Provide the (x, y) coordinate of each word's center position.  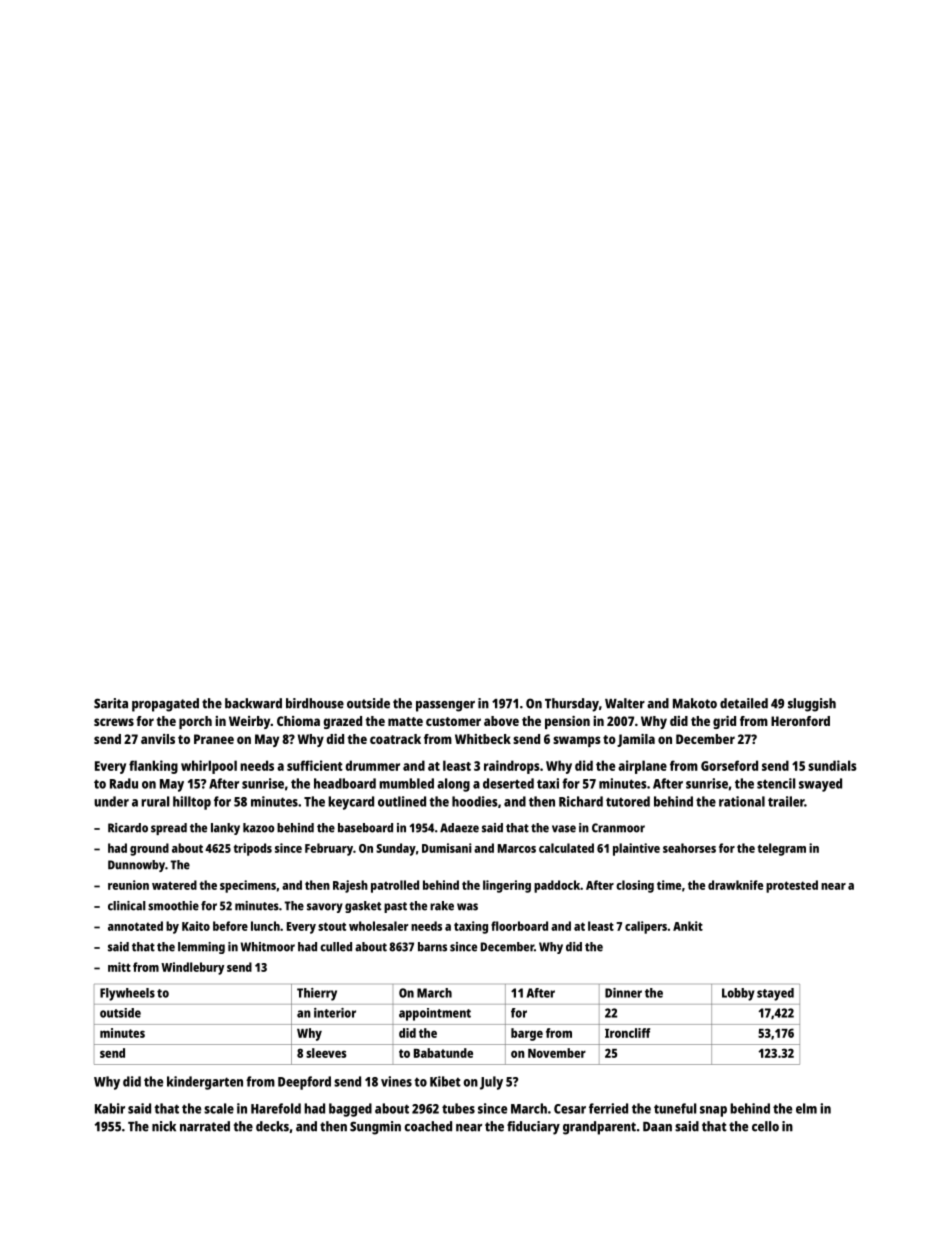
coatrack (395, 739)
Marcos (517, 848)
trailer (786, 801)
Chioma (298, 721)
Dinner (623, 993)
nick (164, 1126)
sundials (832, 765)
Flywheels (127, 994)
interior (335, 1013)
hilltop (192, 803)
